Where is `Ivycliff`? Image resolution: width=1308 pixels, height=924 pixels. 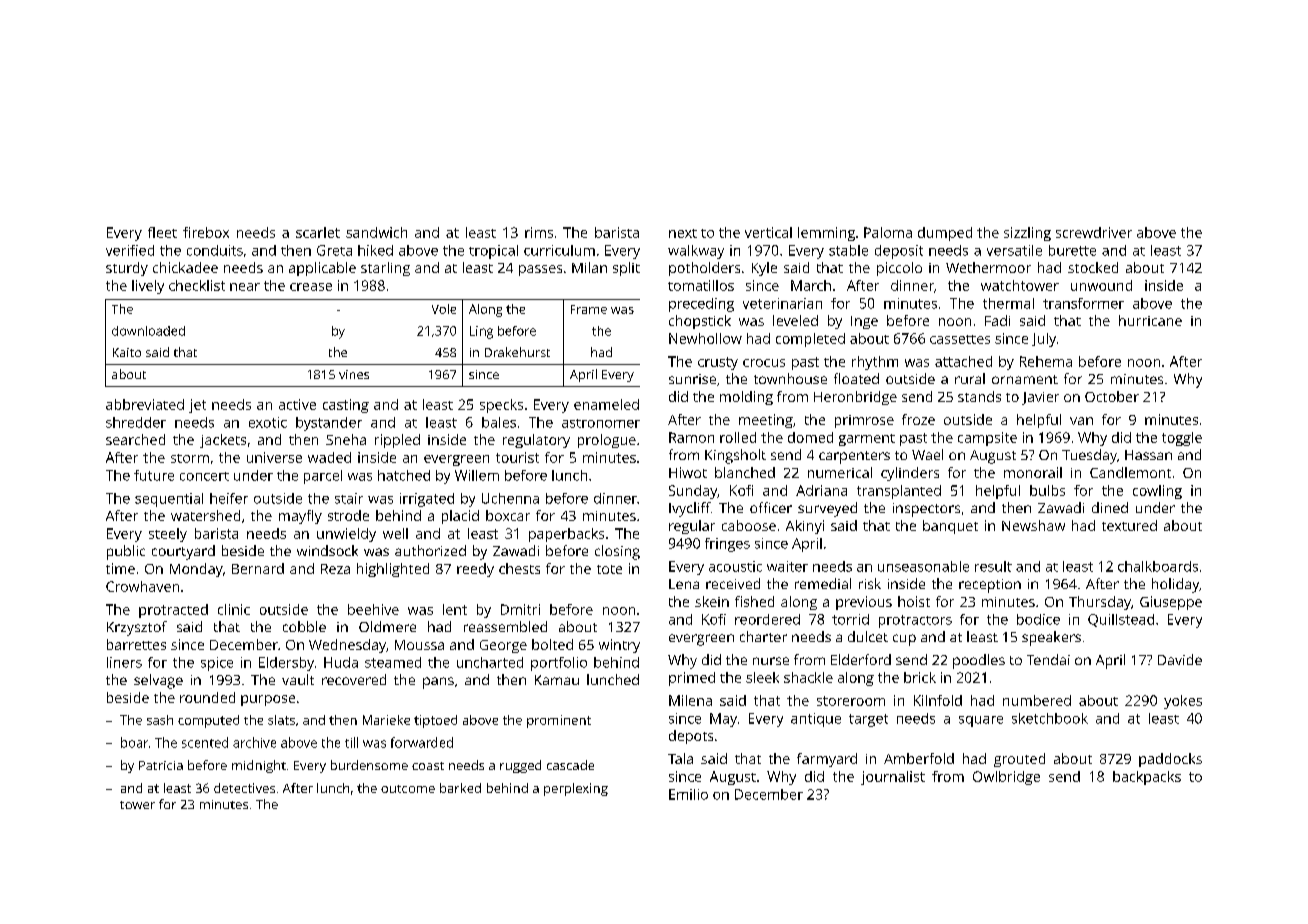 Ivycliff is located at coordinates (690, 509).
